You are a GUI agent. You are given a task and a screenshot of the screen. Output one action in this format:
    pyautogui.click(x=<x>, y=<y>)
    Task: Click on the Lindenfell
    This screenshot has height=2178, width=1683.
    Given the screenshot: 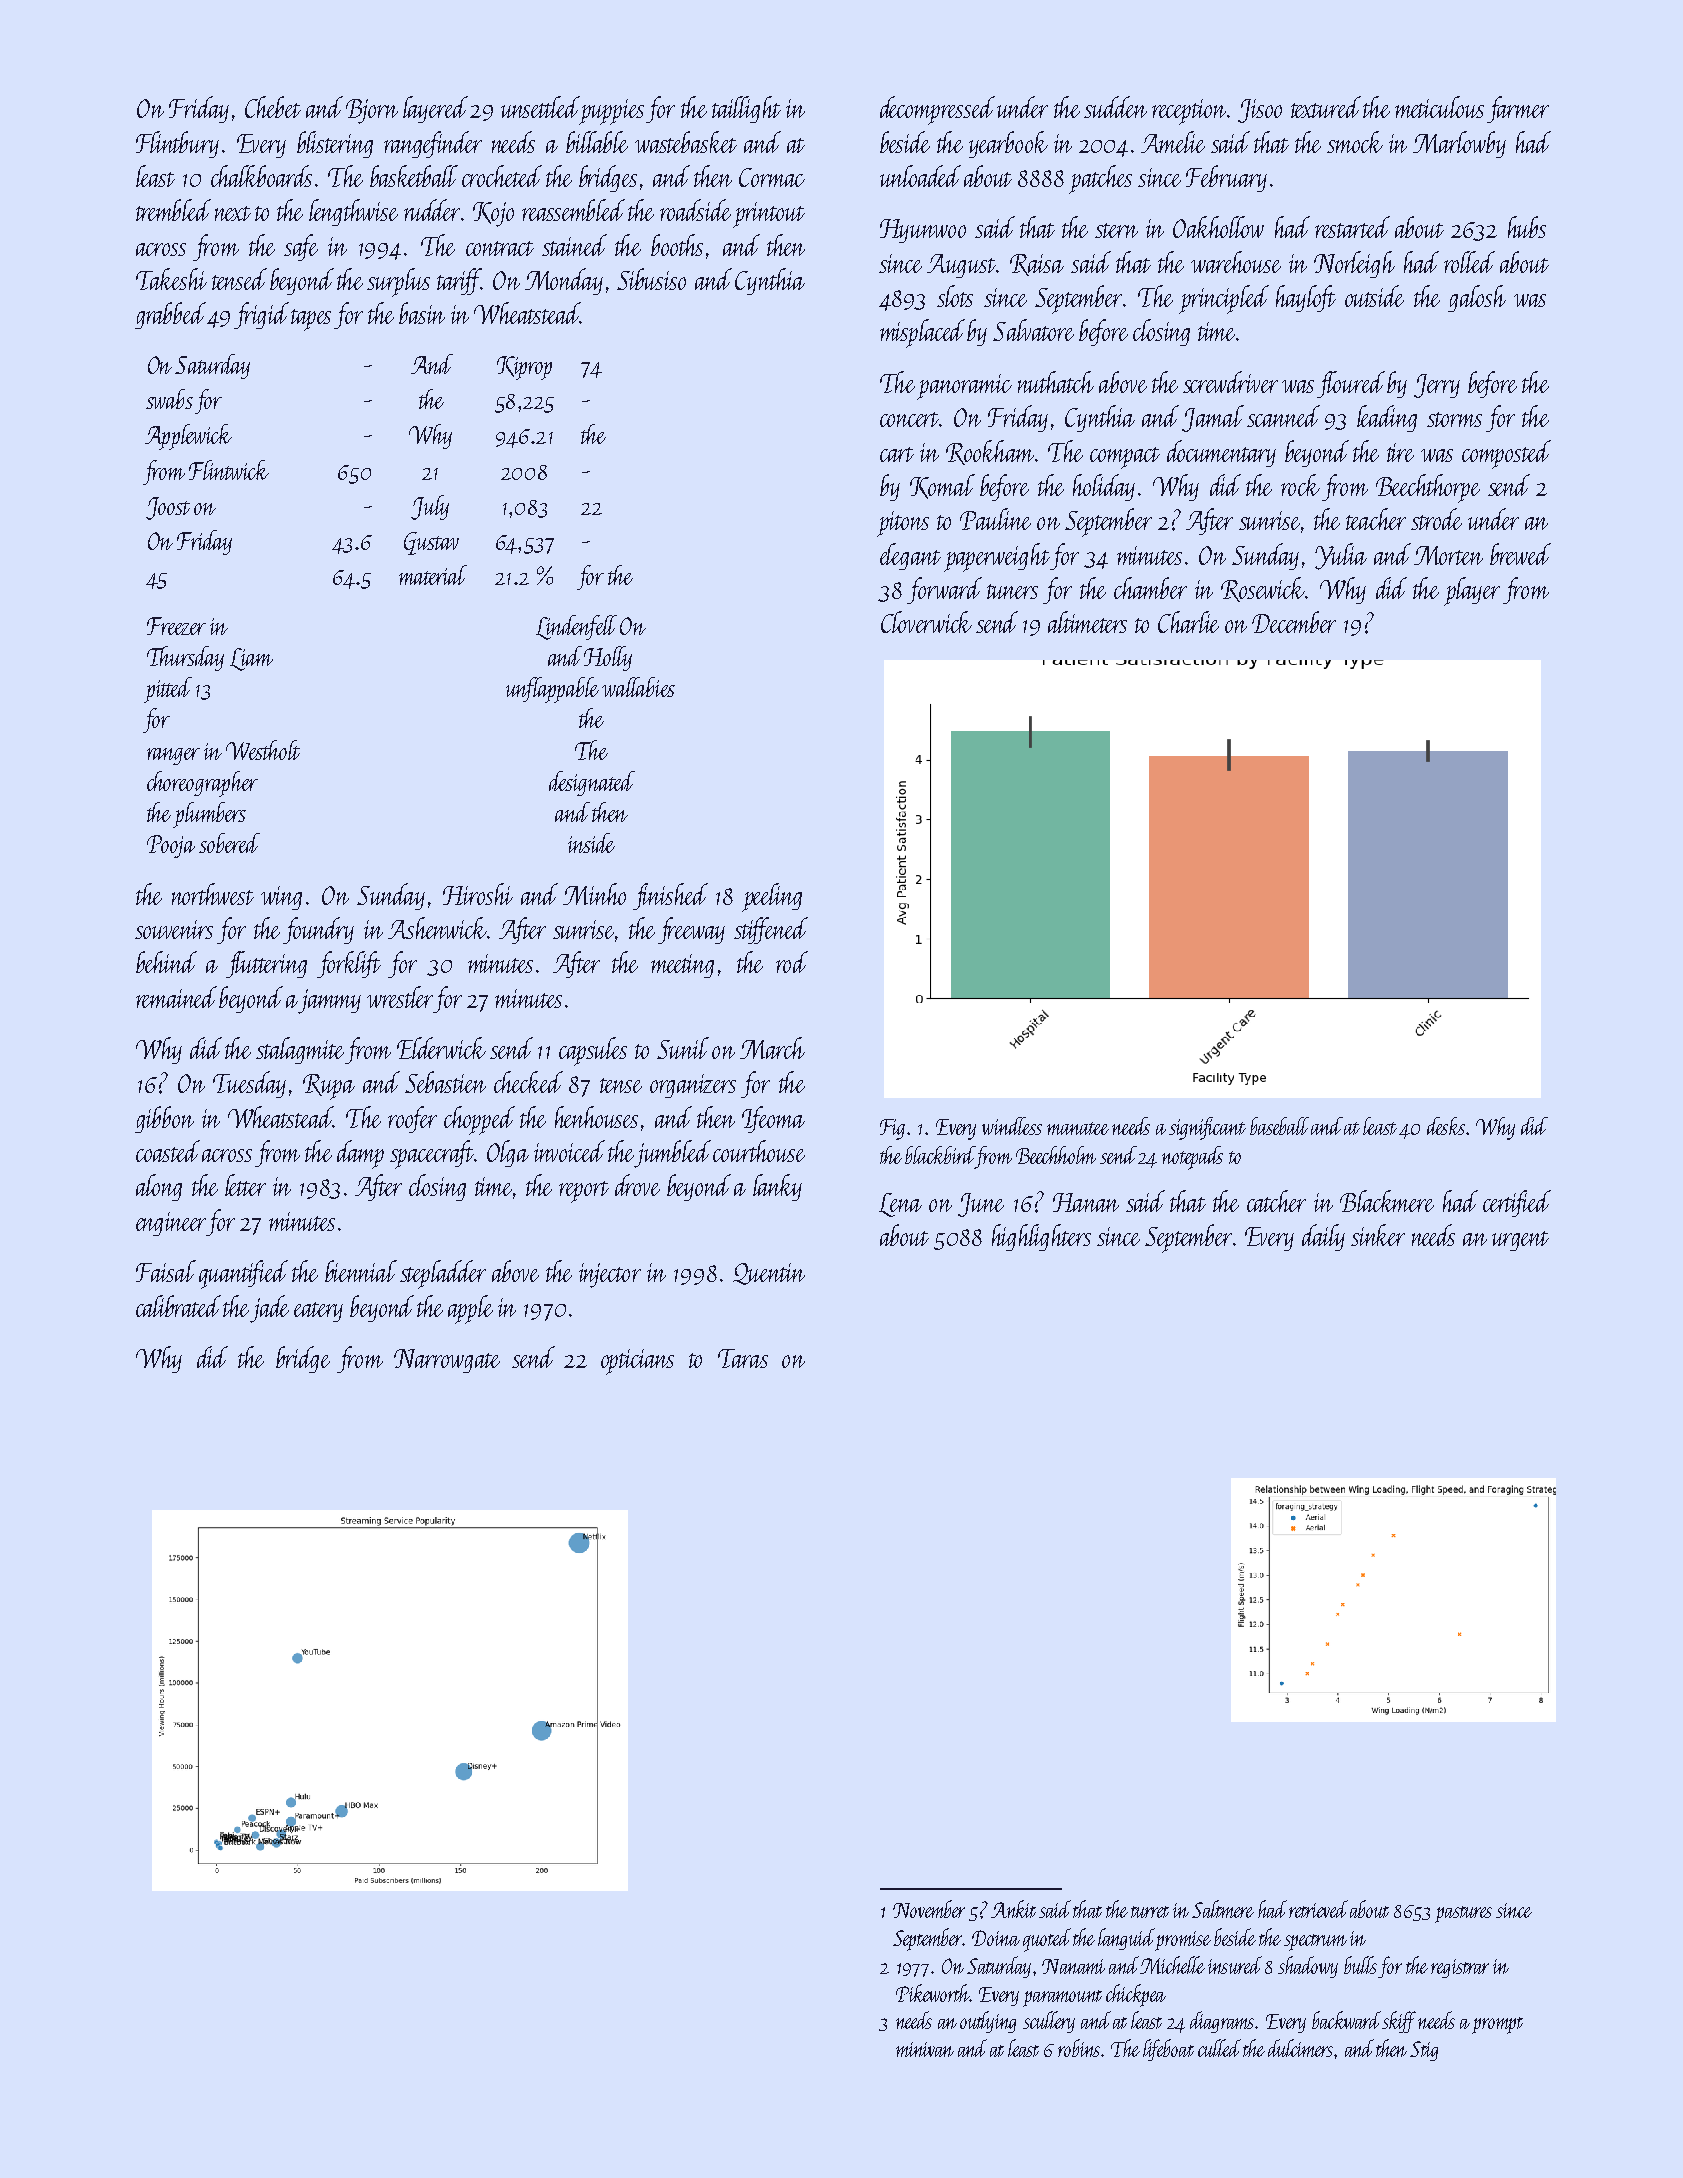 What is the action you would take?
    pyautogui.click(x=576, y=627)
